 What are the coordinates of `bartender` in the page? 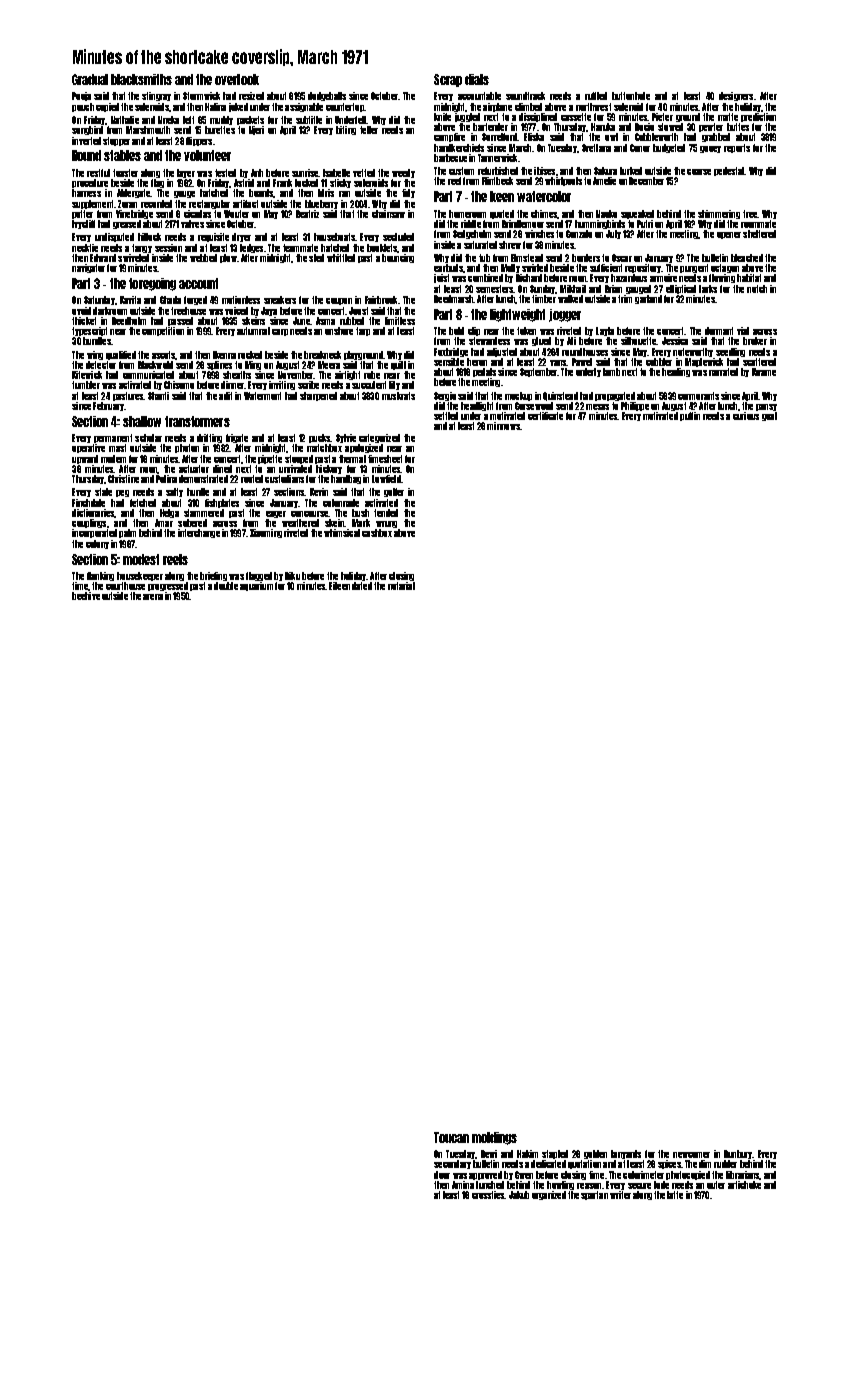 It's located at (490, 127).
